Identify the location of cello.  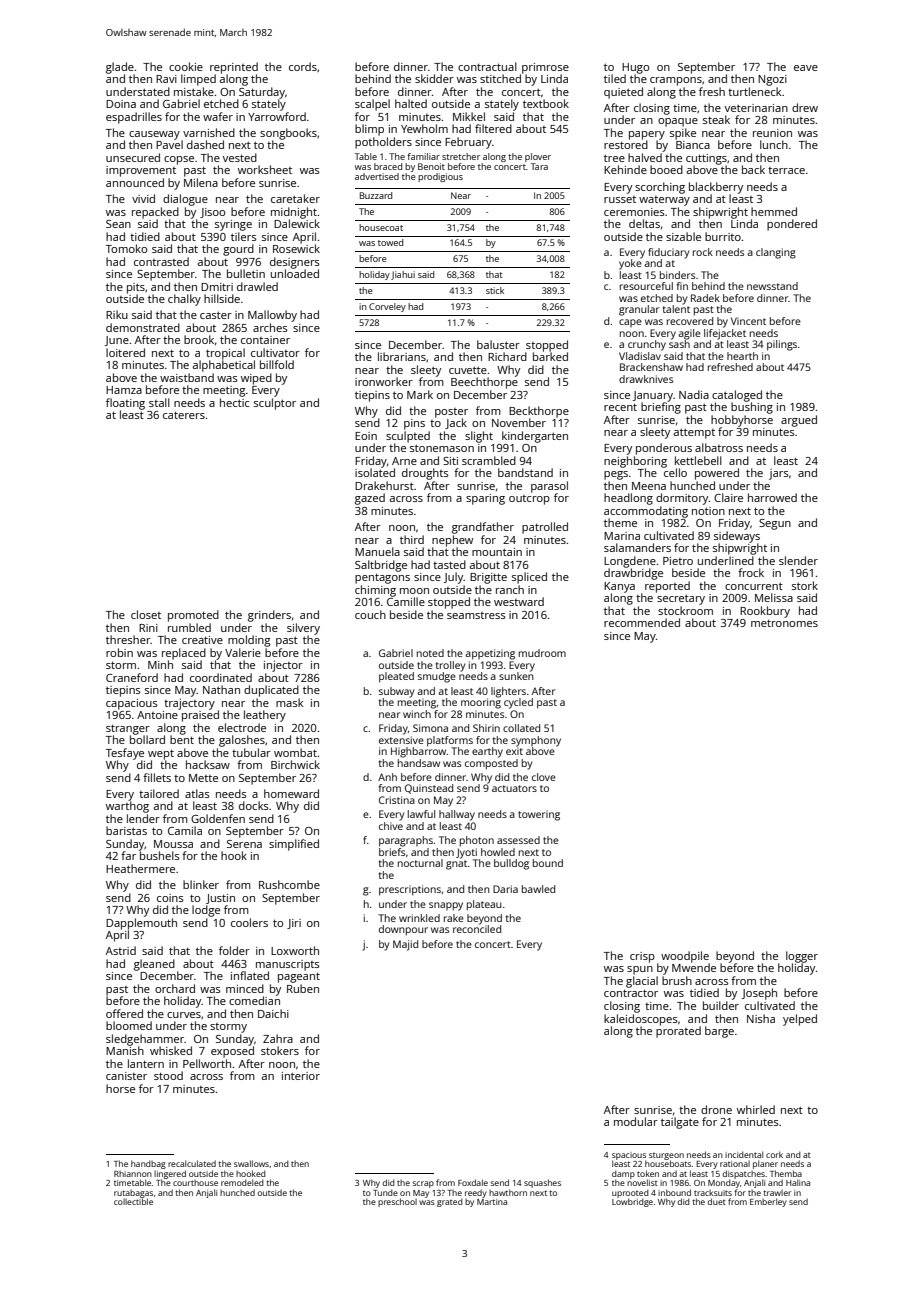
(675, 472).
